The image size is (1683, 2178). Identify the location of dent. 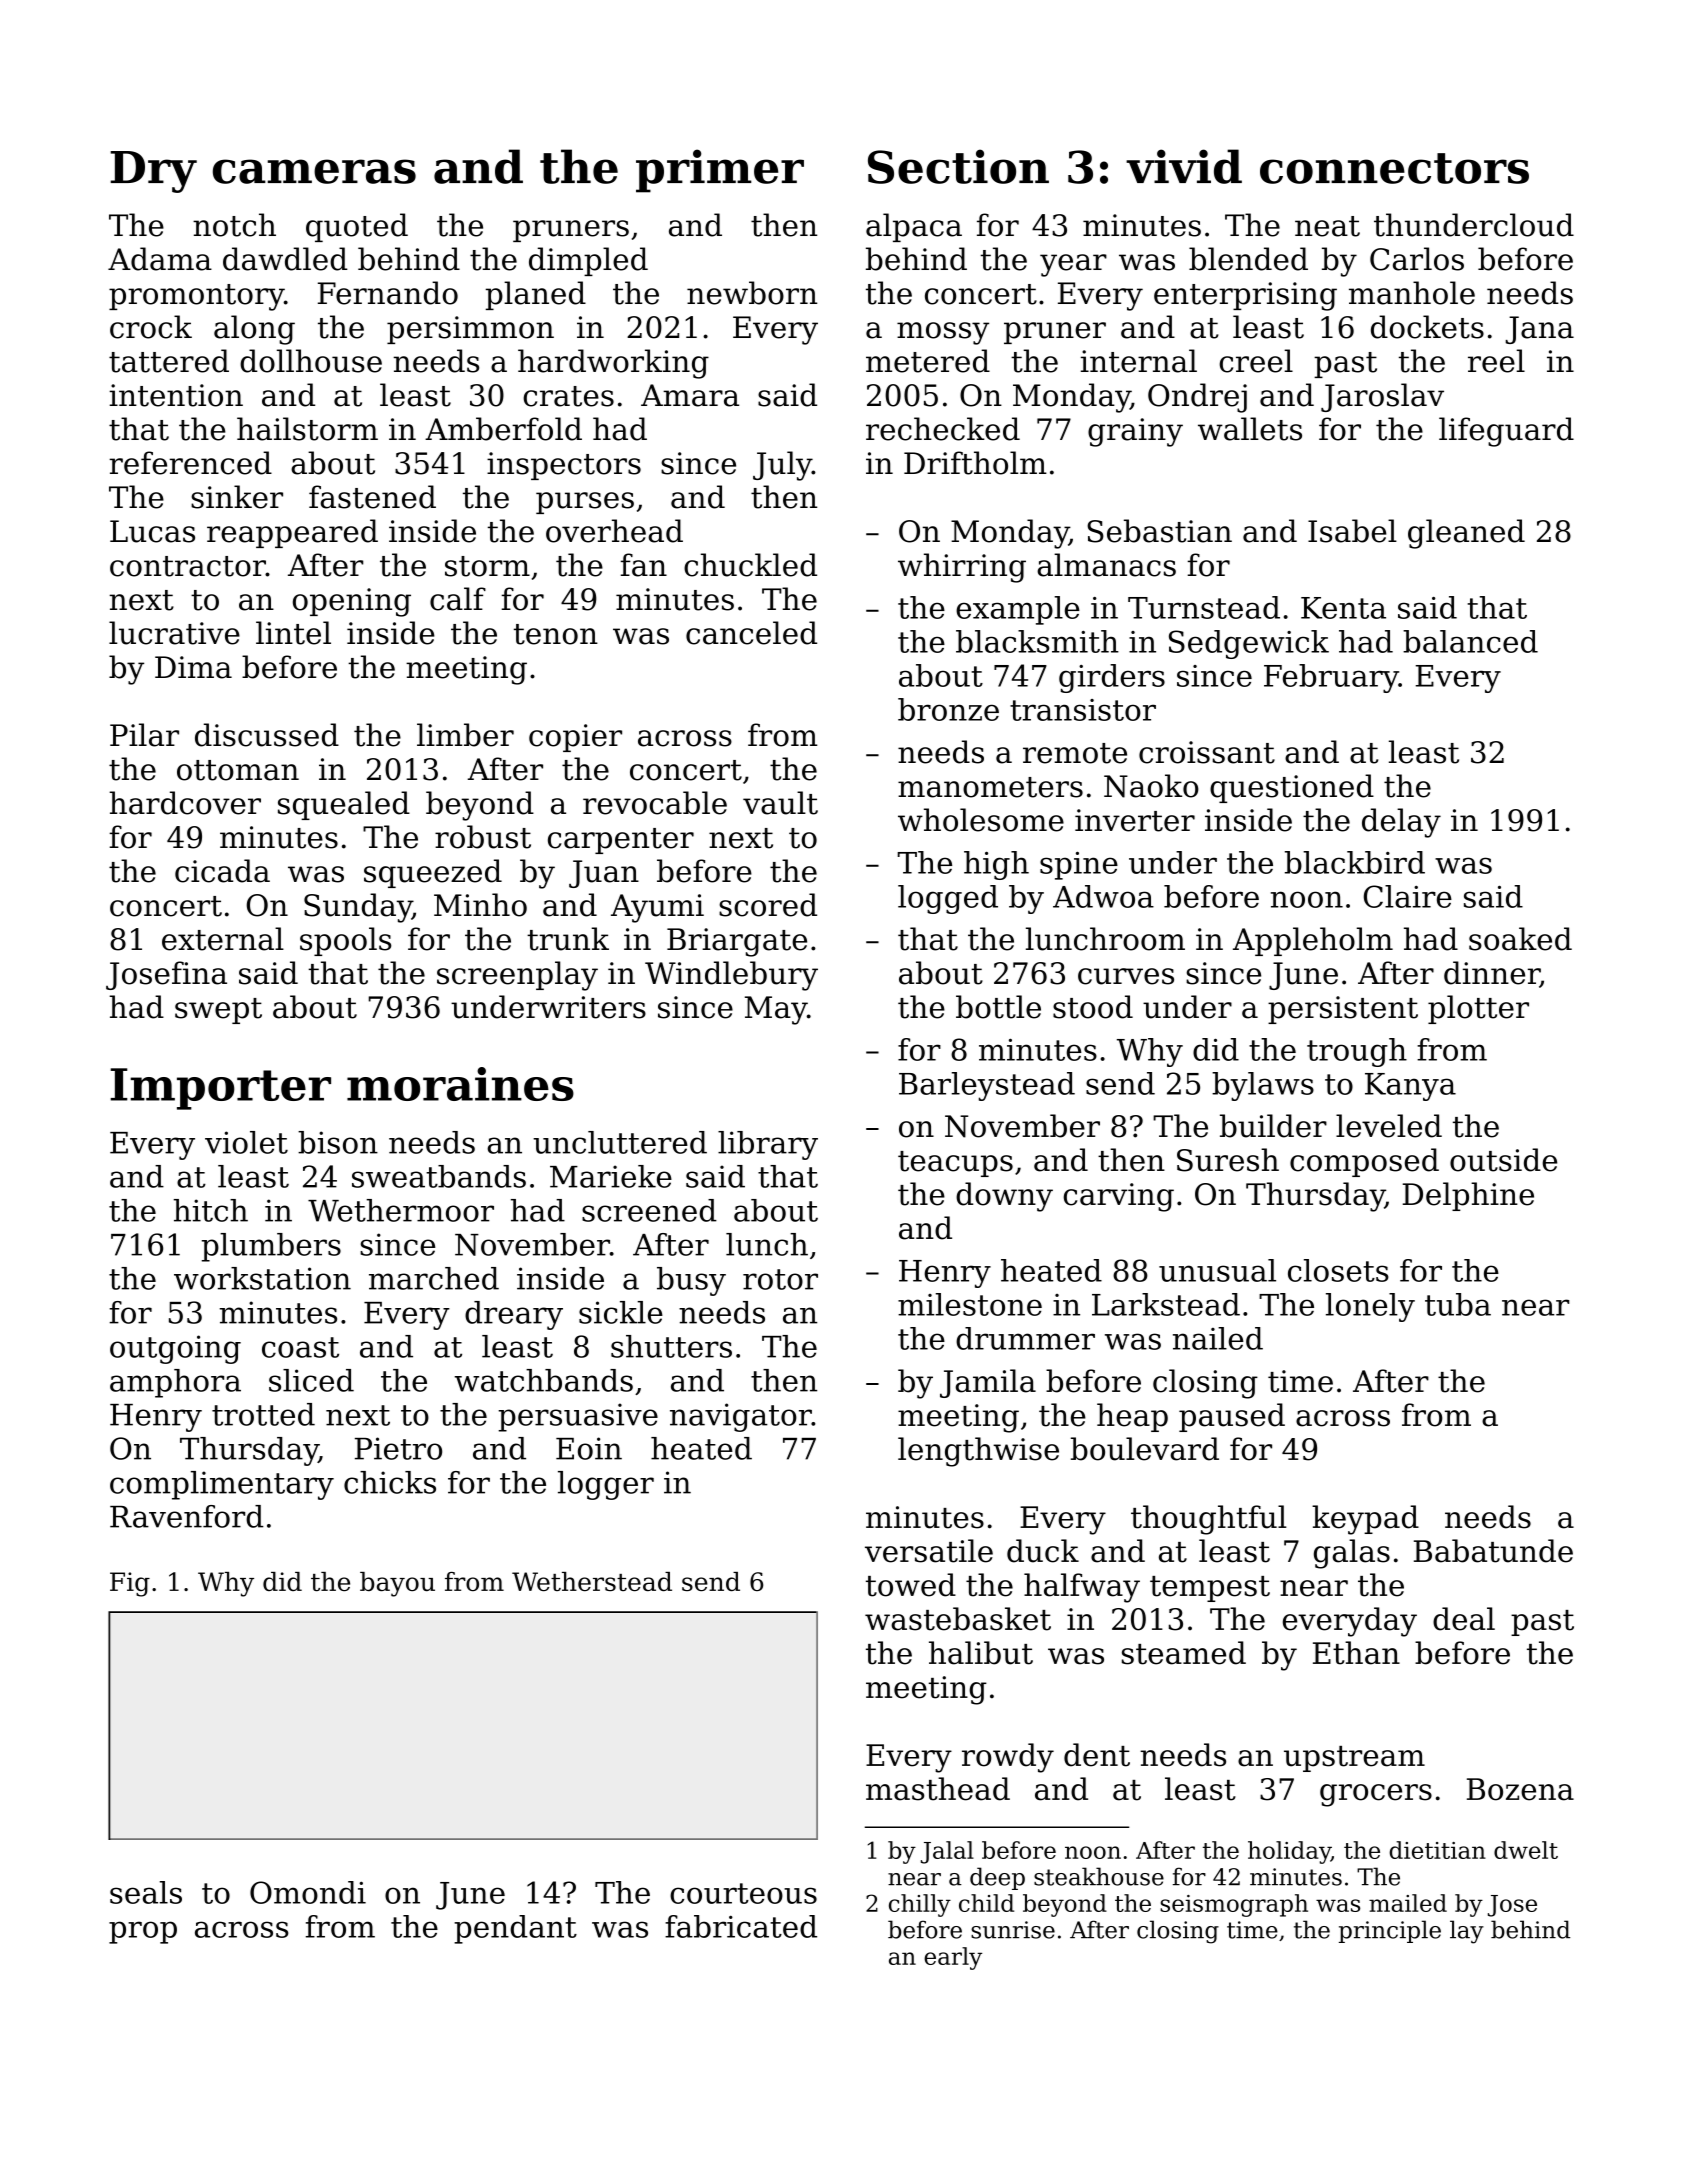
(1097, 1755).
